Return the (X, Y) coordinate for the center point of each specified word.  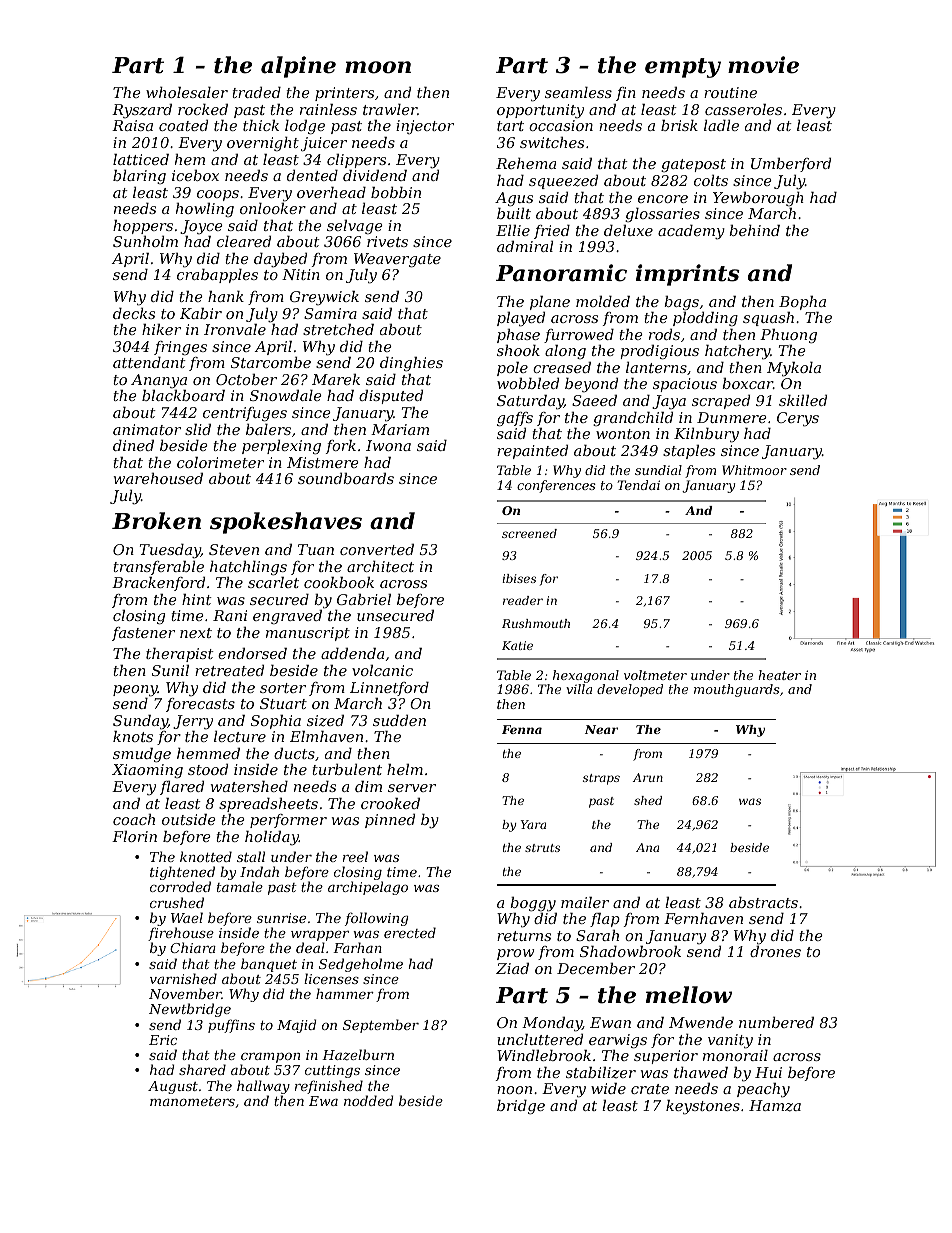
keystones (703, 1107)
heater (779, 675)
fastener (143, 634)
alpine (298, 67)
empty (683, 68)
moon (378, 67)
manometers (192, 1101)
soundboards (346, 478)
